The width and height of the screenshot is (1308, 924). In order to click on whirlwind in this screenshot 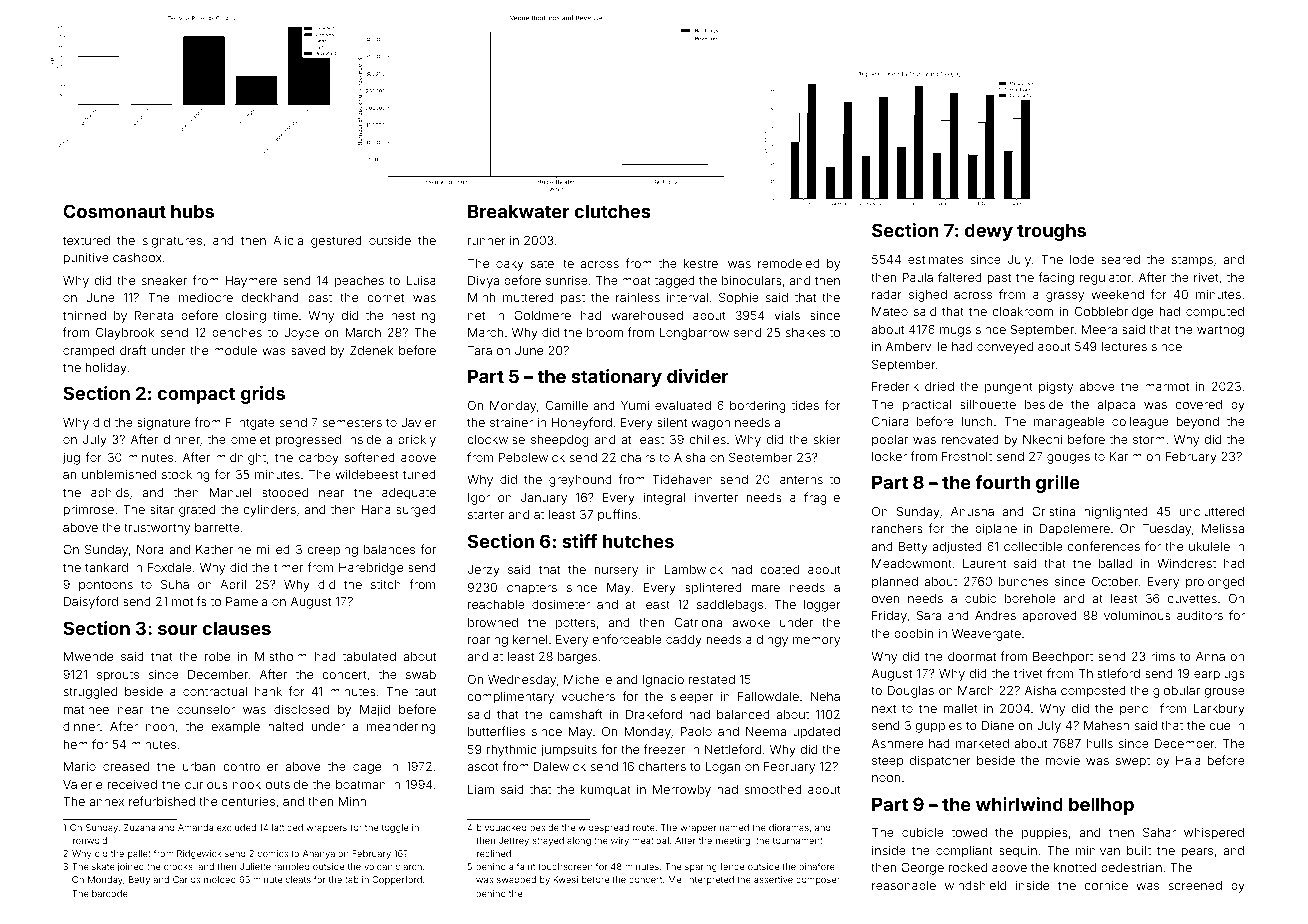, I will do `click(1019, 804)`.
